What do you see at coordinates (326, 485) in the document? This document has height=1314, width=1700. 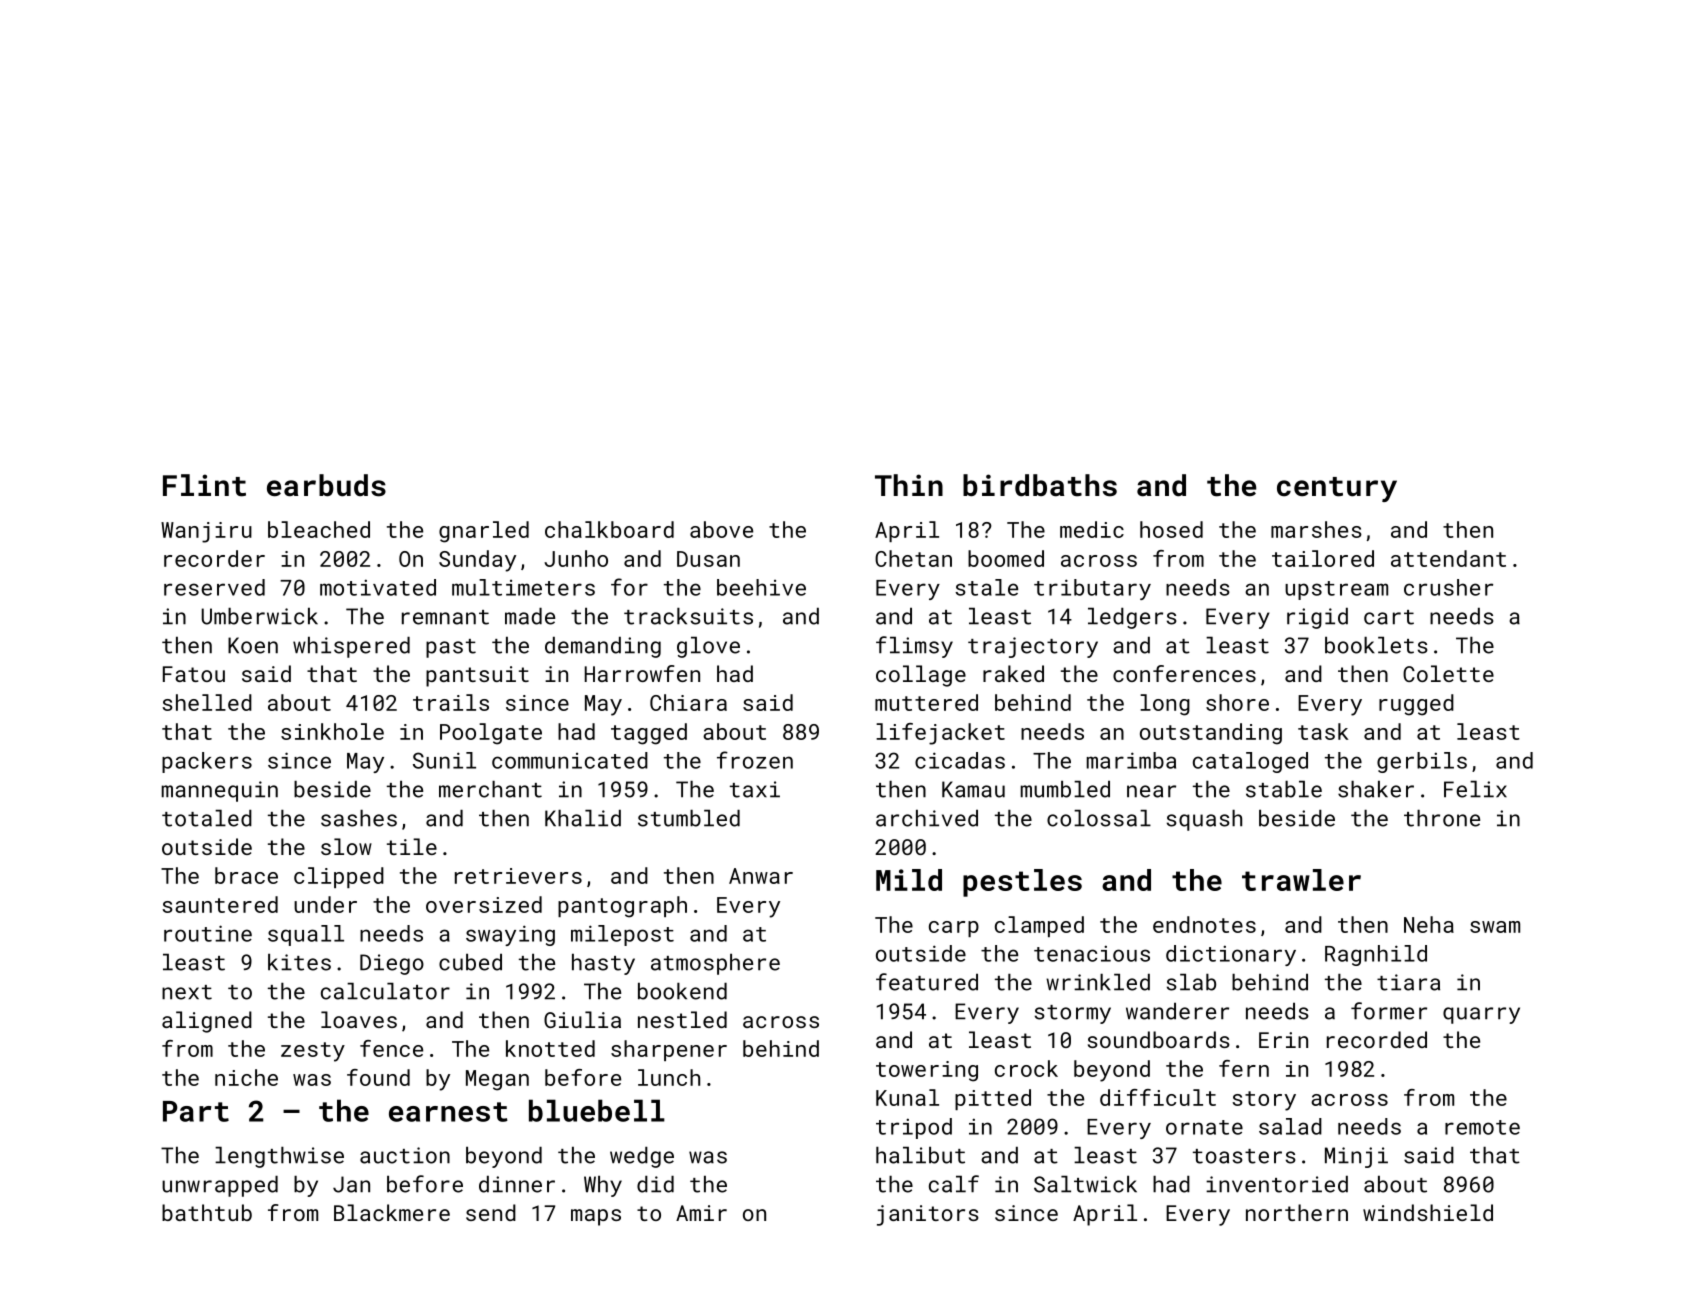 I see `earbuds` at bounding box center [326, 485].
